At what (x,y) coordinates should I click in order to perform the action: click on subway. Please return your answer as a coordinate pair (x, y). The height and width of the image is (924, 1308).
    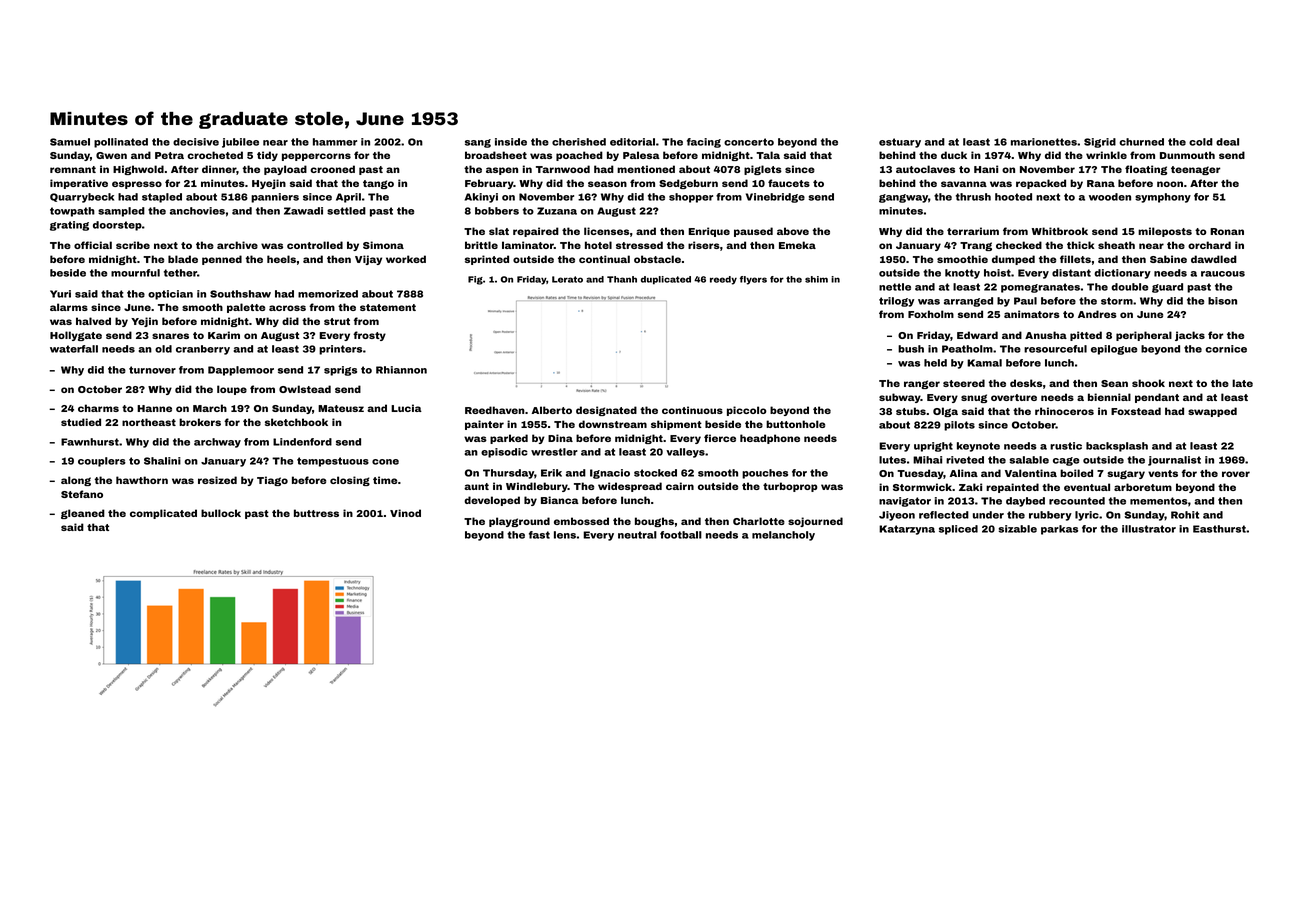
    Looking at the image, I should click on (900, 398).
